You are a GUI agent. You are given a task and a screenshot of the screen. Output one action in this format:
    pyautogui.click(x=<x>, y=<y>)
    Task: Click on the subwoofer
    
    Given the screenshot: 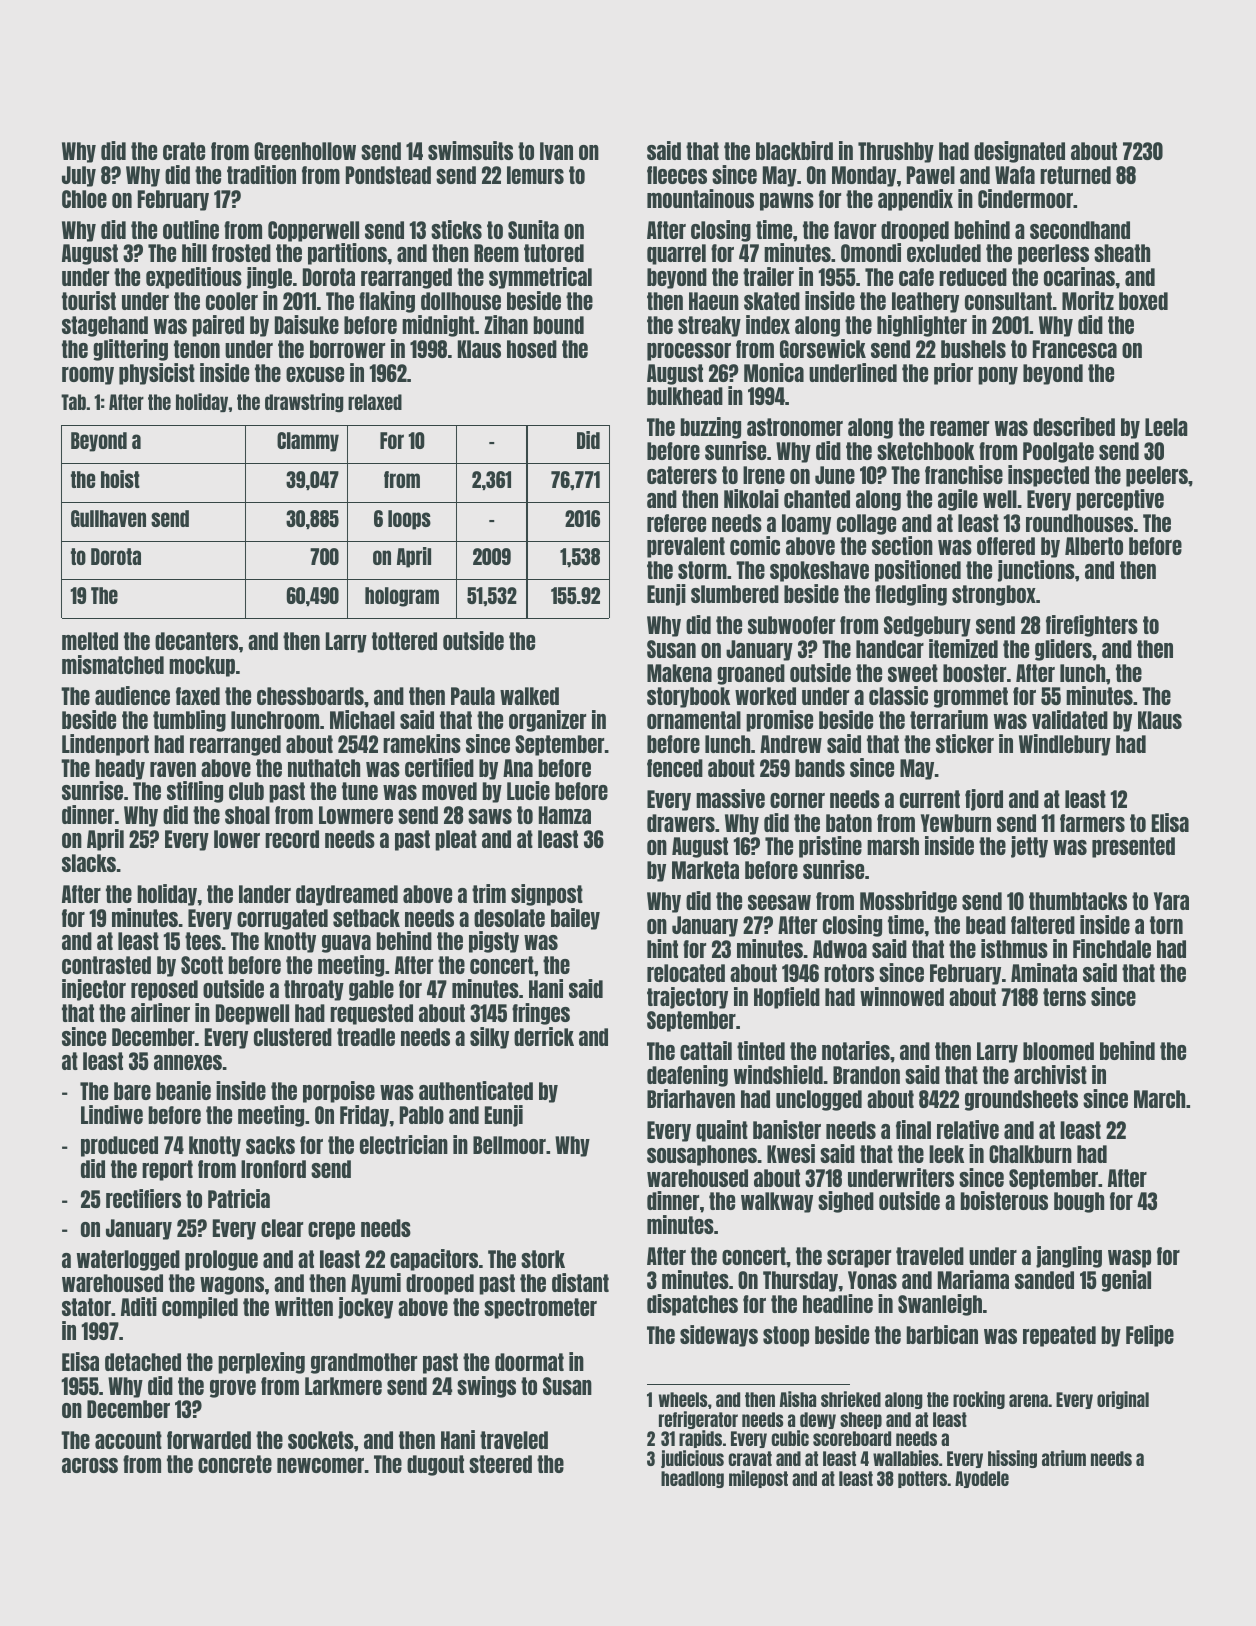 What is the action you would take?
    pyautogui.click(x=791, y=625)
